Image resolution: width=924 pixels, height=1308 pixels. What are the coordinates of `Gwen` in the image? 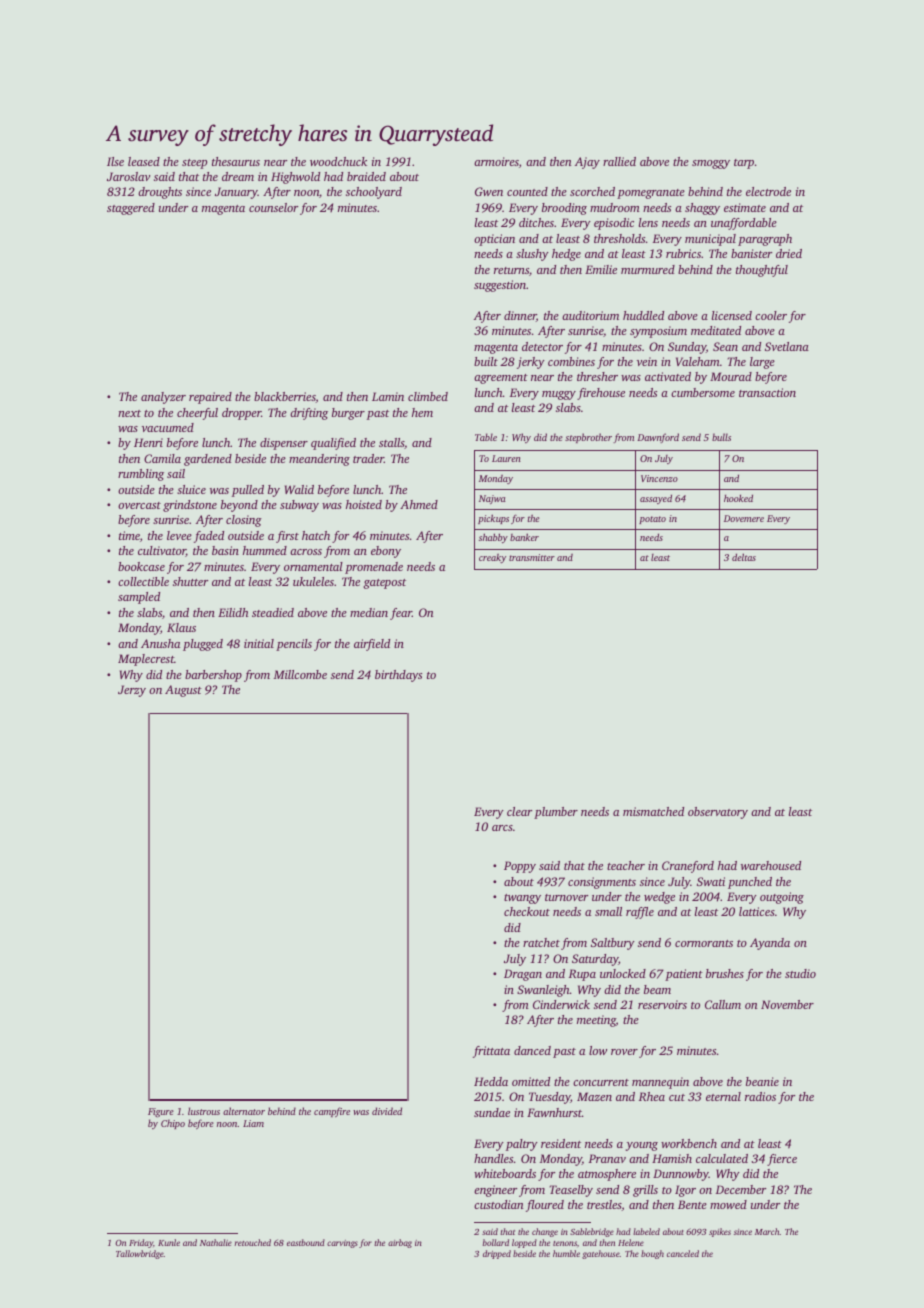 It's located at (489, 191).
